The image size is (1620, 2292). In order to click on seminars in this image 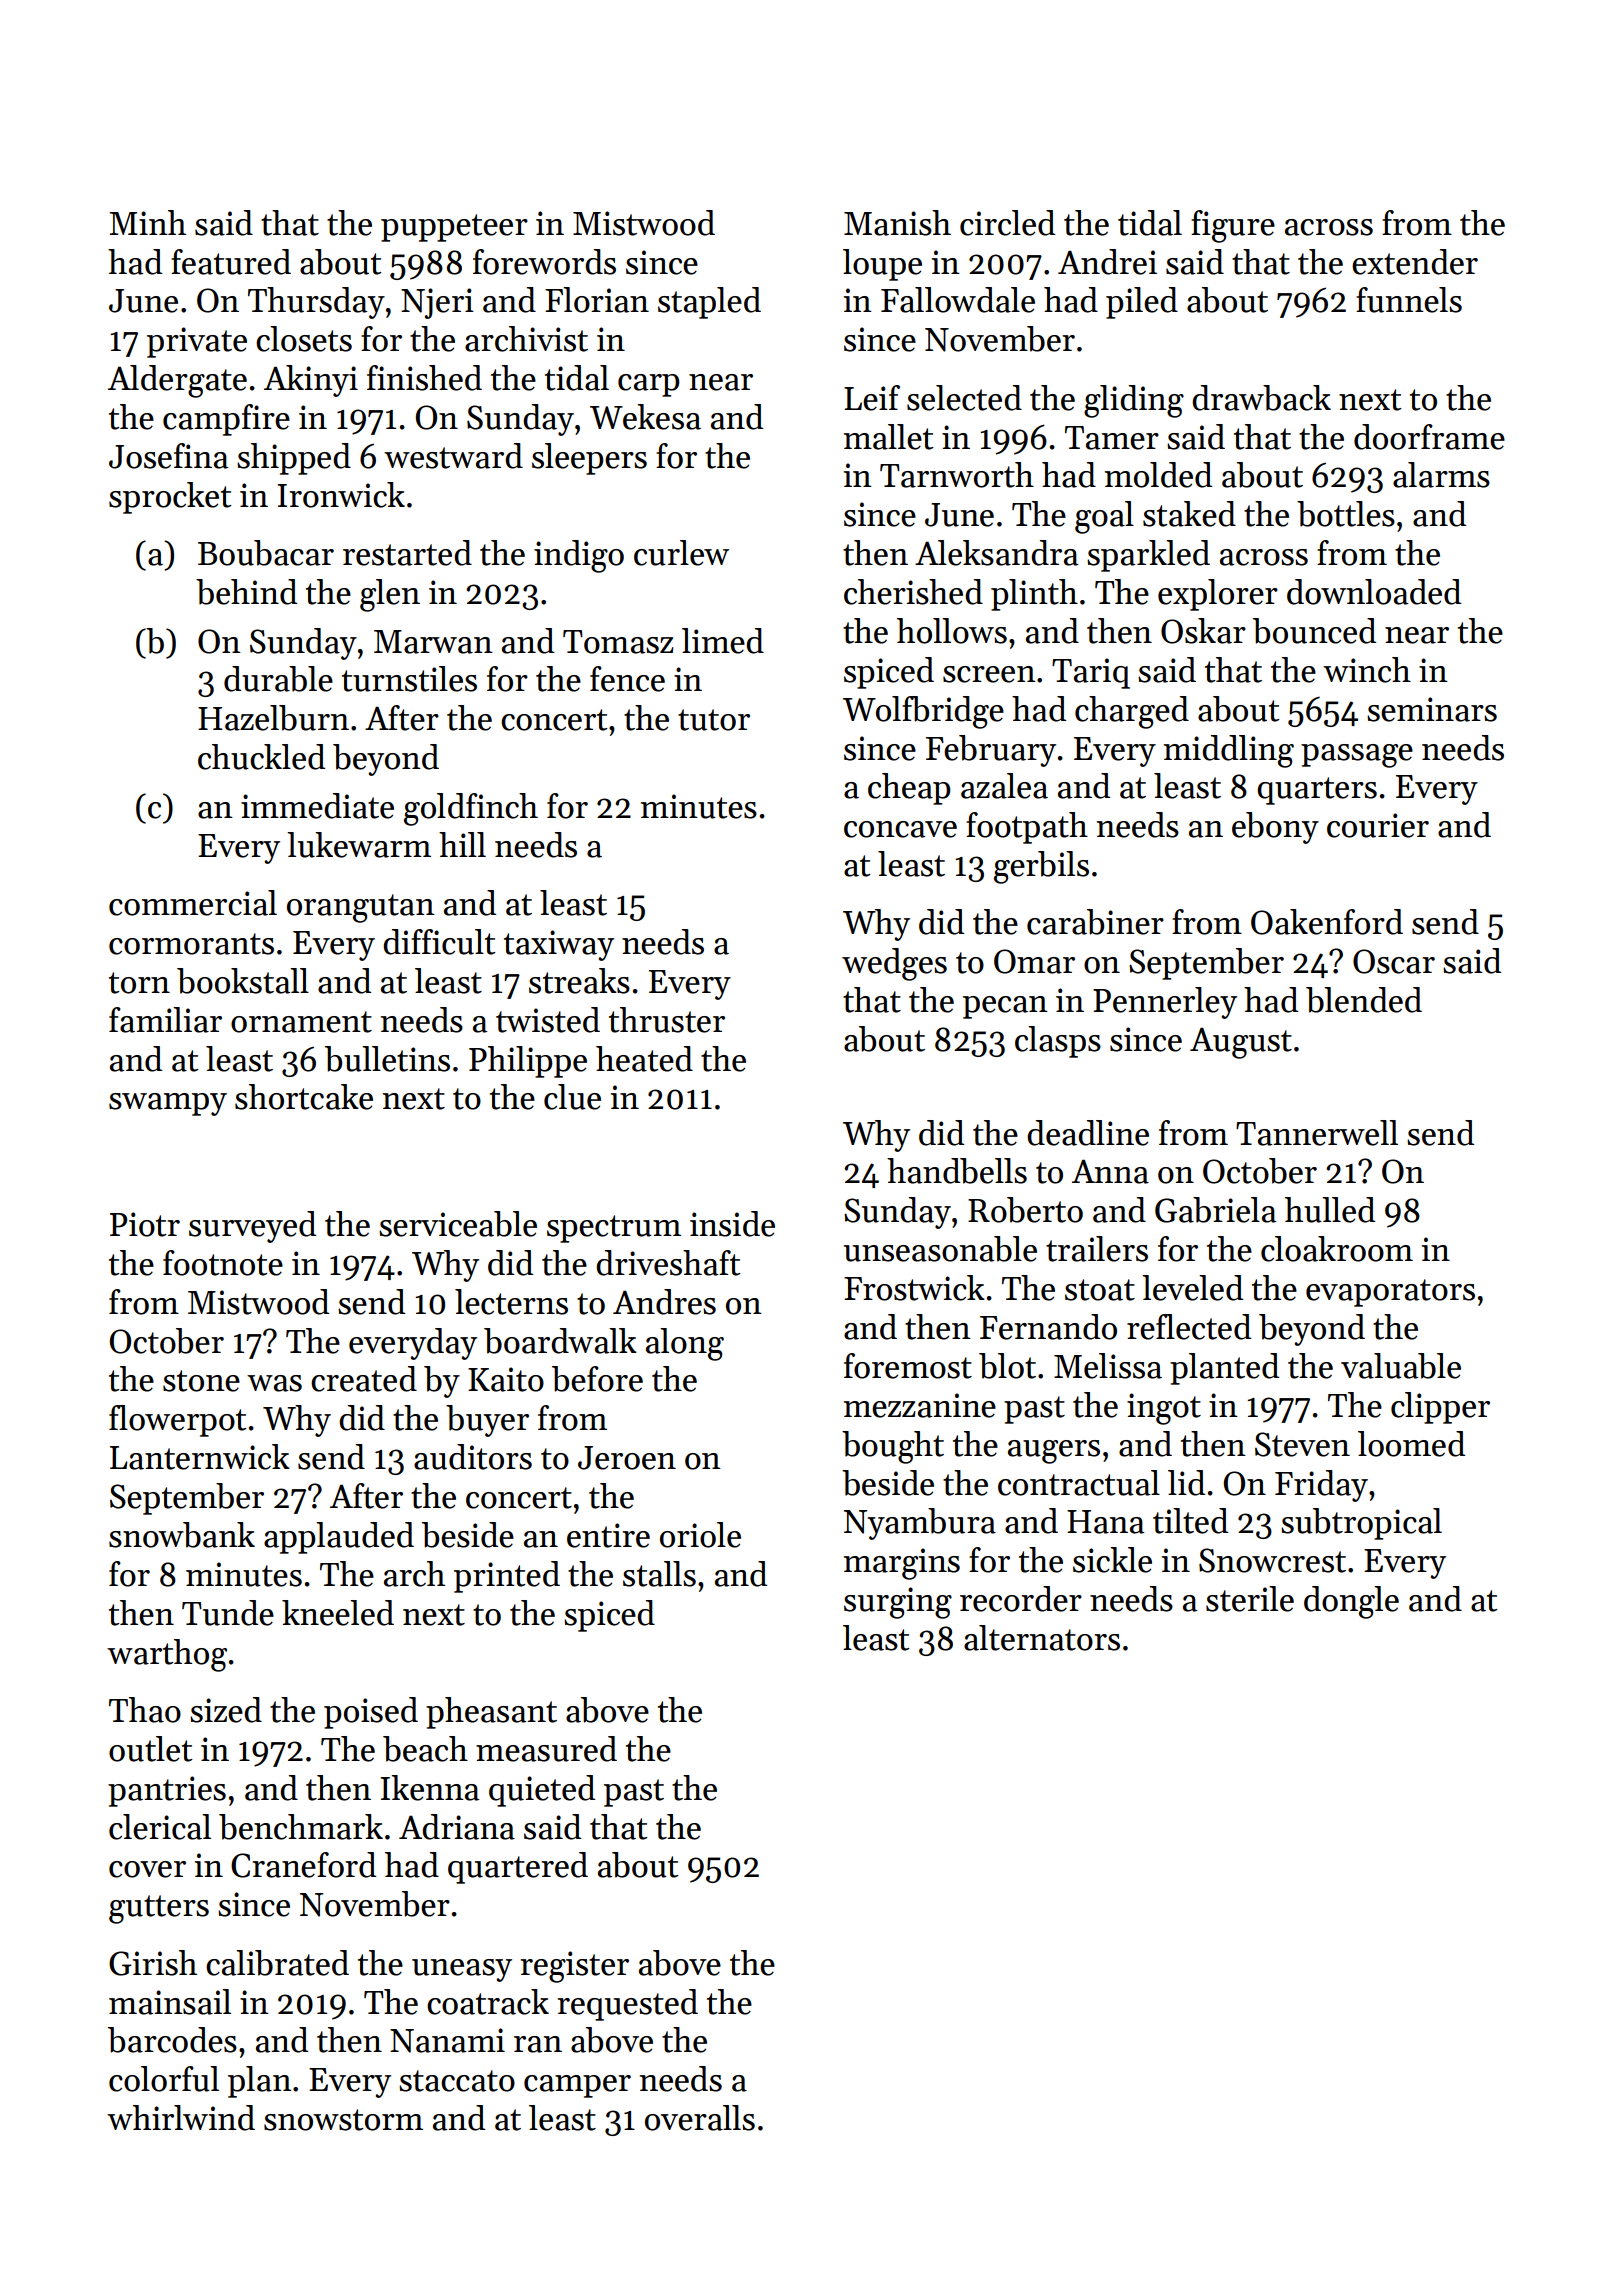, I will do `click(1432, 709)`.
